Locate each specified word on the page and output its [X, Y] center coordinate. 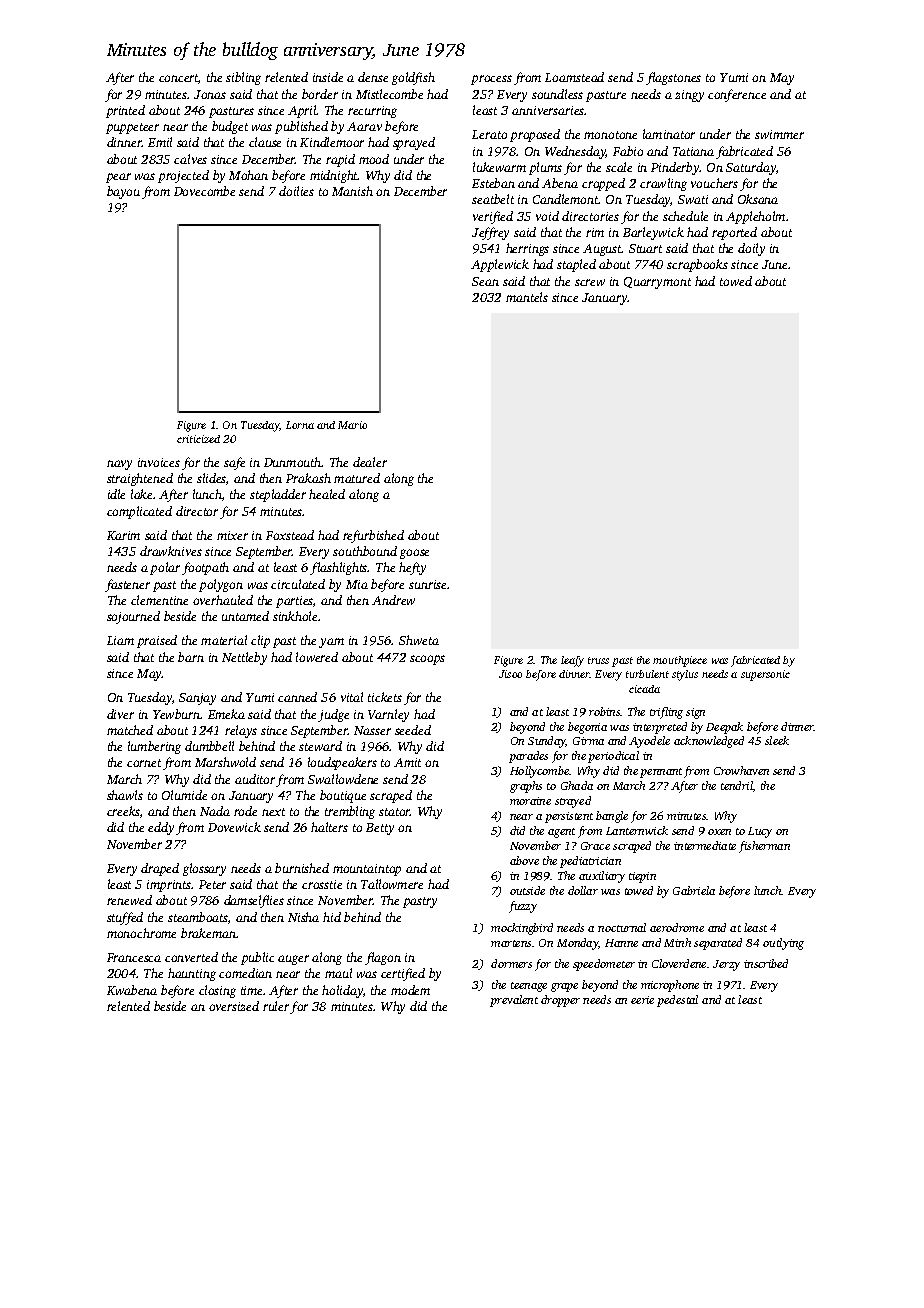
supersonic [765, 675]
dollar [583, 890]
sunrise [427, 584]
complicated [139, 512]
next [273, 812]
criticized [198, 439]
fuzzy [523, 907]
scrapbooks [697, 265]
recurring [372, 112]
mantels [527, 297]
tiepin [642, 877]
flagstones [673, 78]
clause [265, 142]
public [257, 958]
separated [718, 944]
